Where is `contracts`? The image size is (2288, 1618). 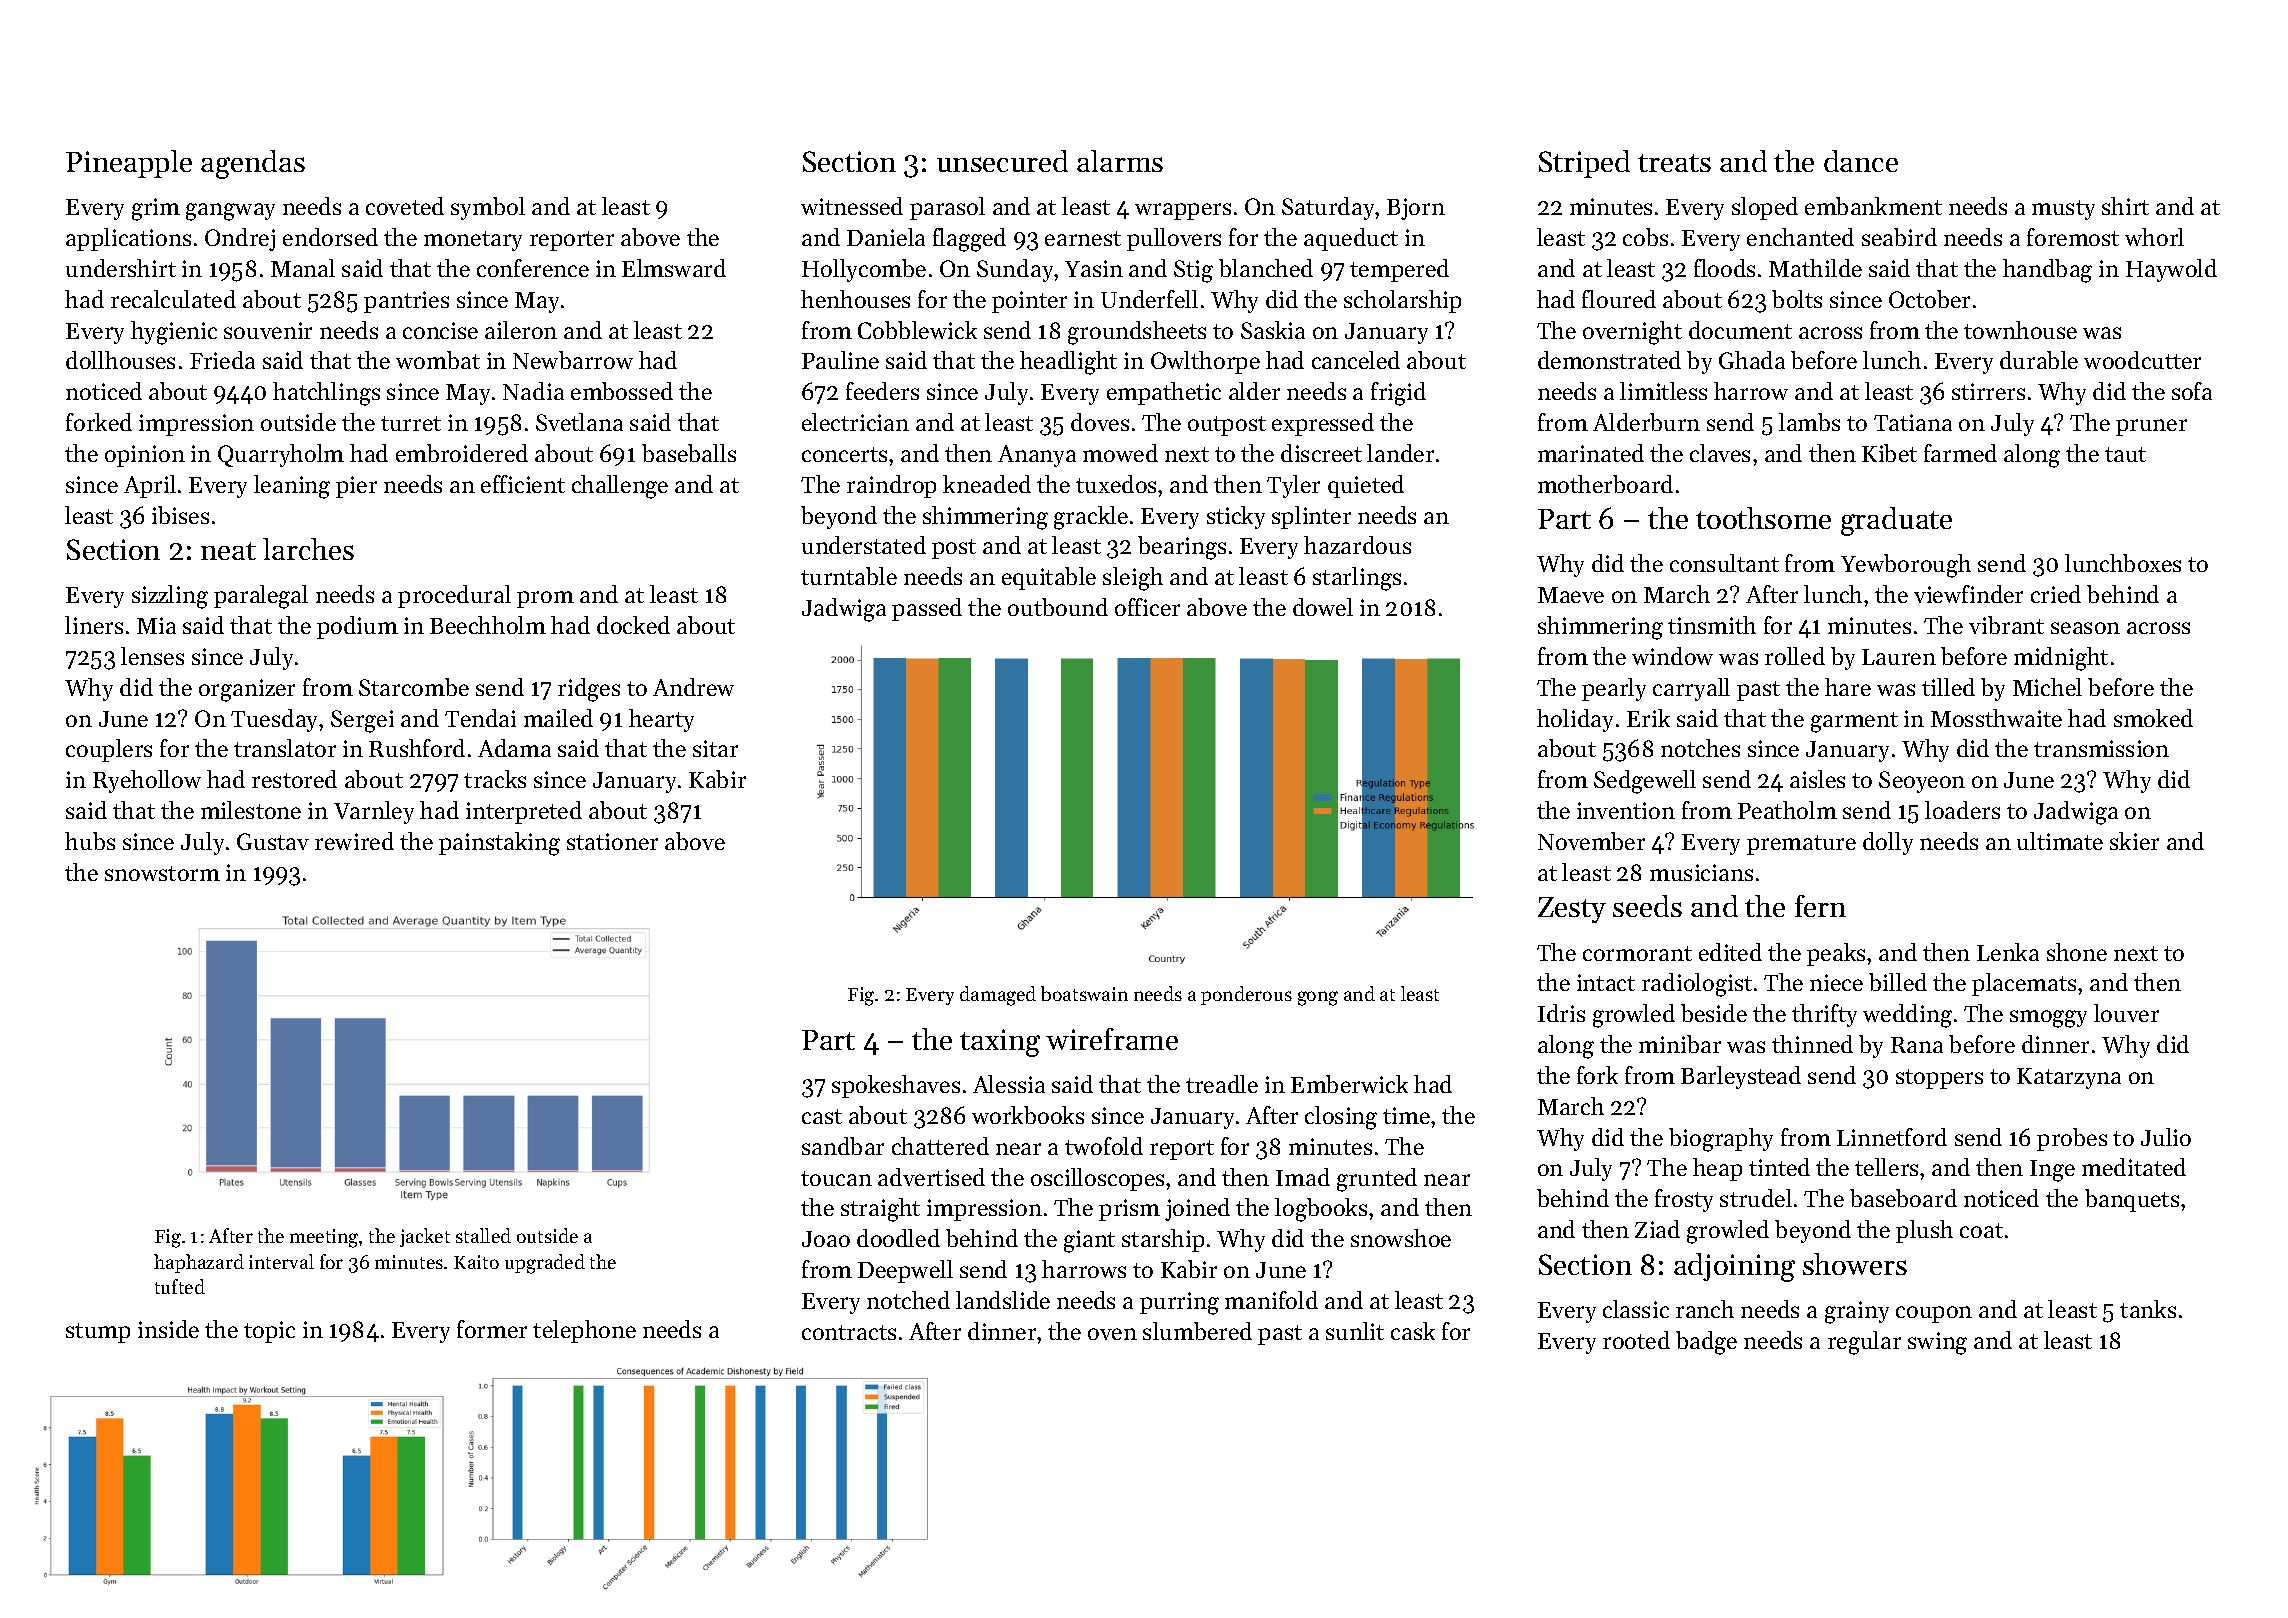
contracts is located at coordinates (849, 1332).
